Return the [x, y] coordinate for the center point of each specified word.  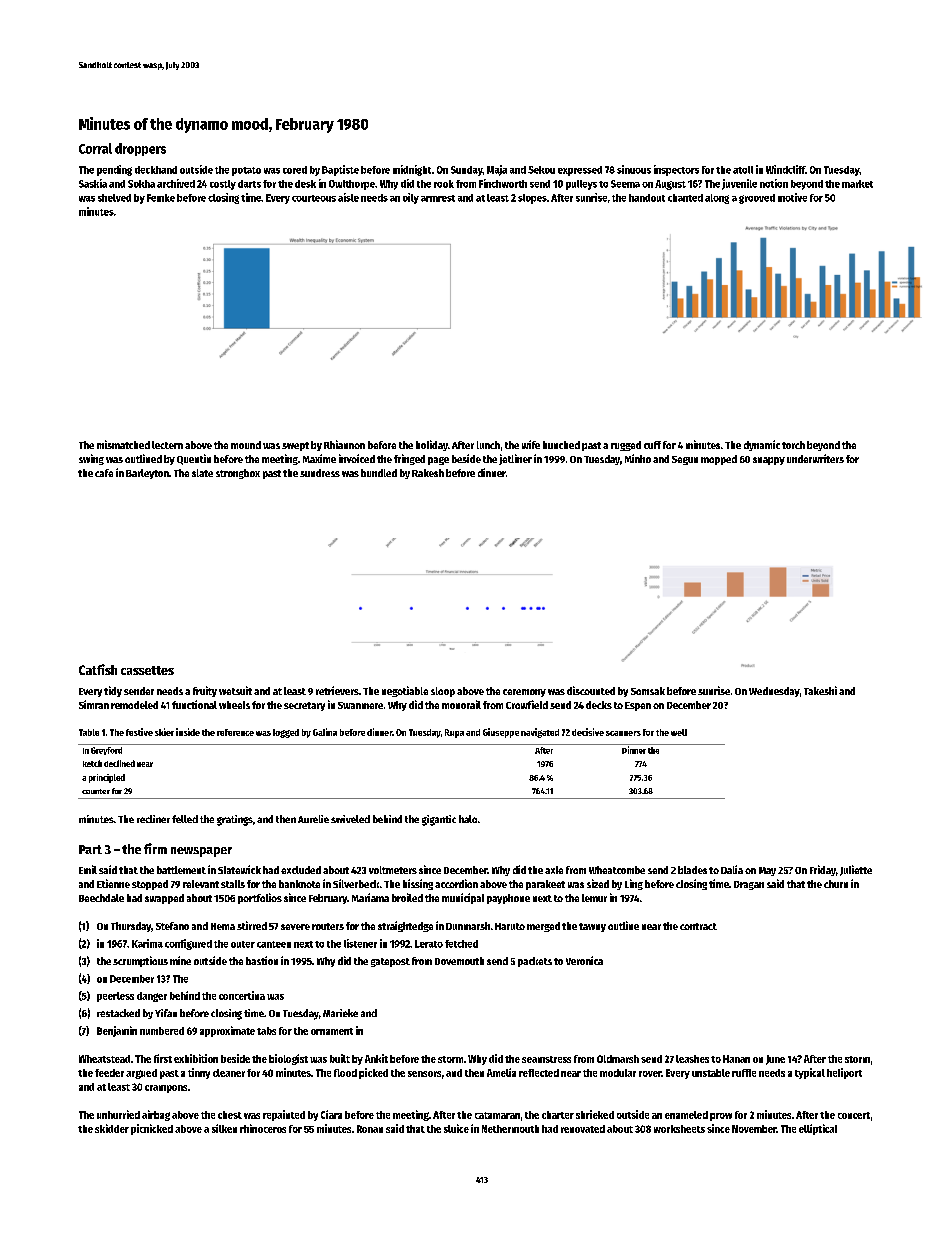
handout [647, 198]
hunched [561, 445]
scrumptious [140, 961]
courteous [314, 198]
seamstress [546, 1059]
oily [411, 198]
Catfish [98, 669]
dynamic [762, 445]
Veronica [584, 960]
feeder [109, 1073]
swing [91, 459]
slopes [532, 199]
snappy [769, 461]
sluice [456, 1128]
